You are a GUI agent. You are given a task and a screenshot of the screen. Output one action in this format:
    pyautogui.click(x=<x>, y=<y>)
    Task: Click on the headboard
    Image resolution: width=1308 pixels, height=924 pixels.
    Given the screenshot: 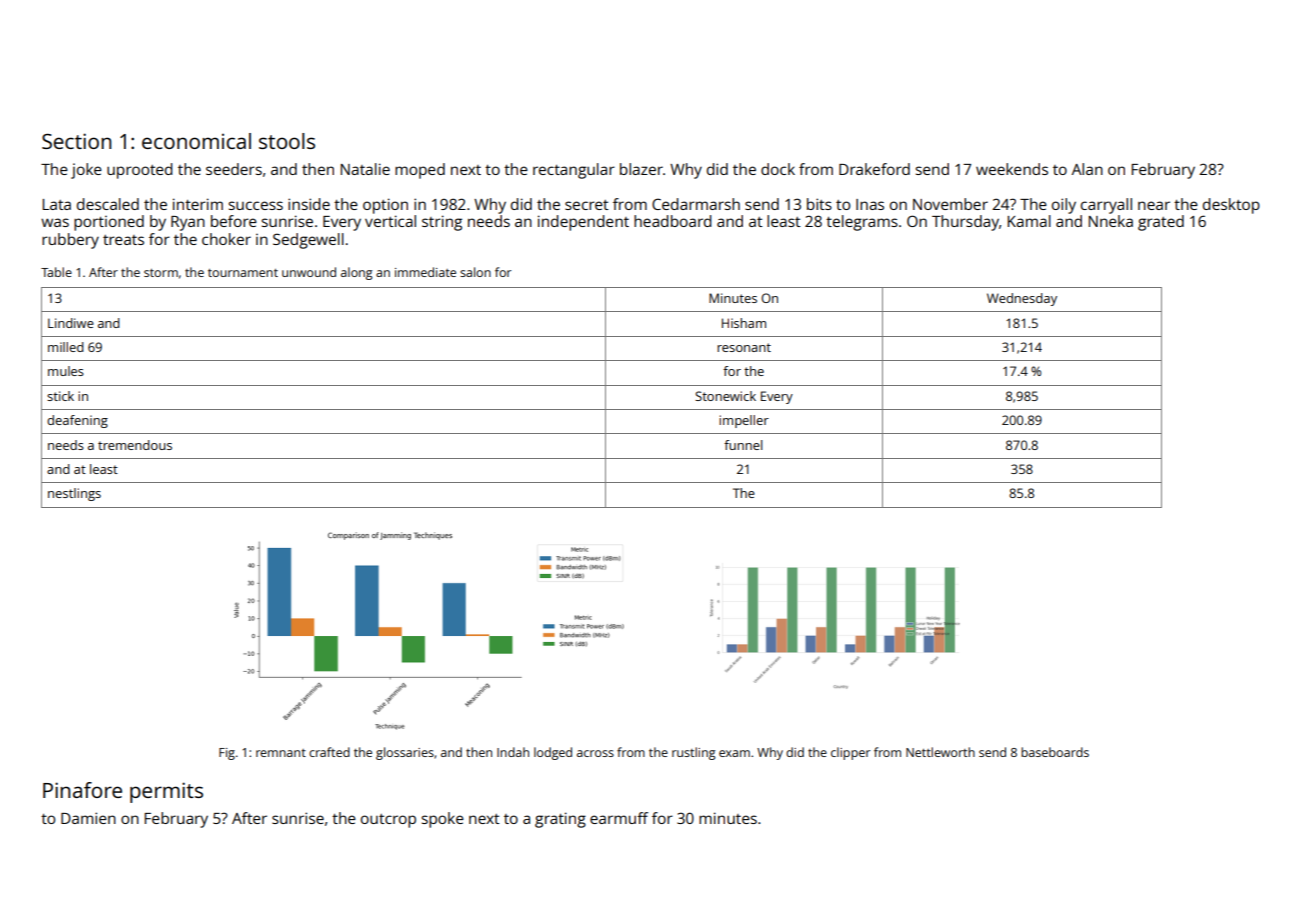 What is the action you would take?
    pyautogui.click(x=673, y=221)
